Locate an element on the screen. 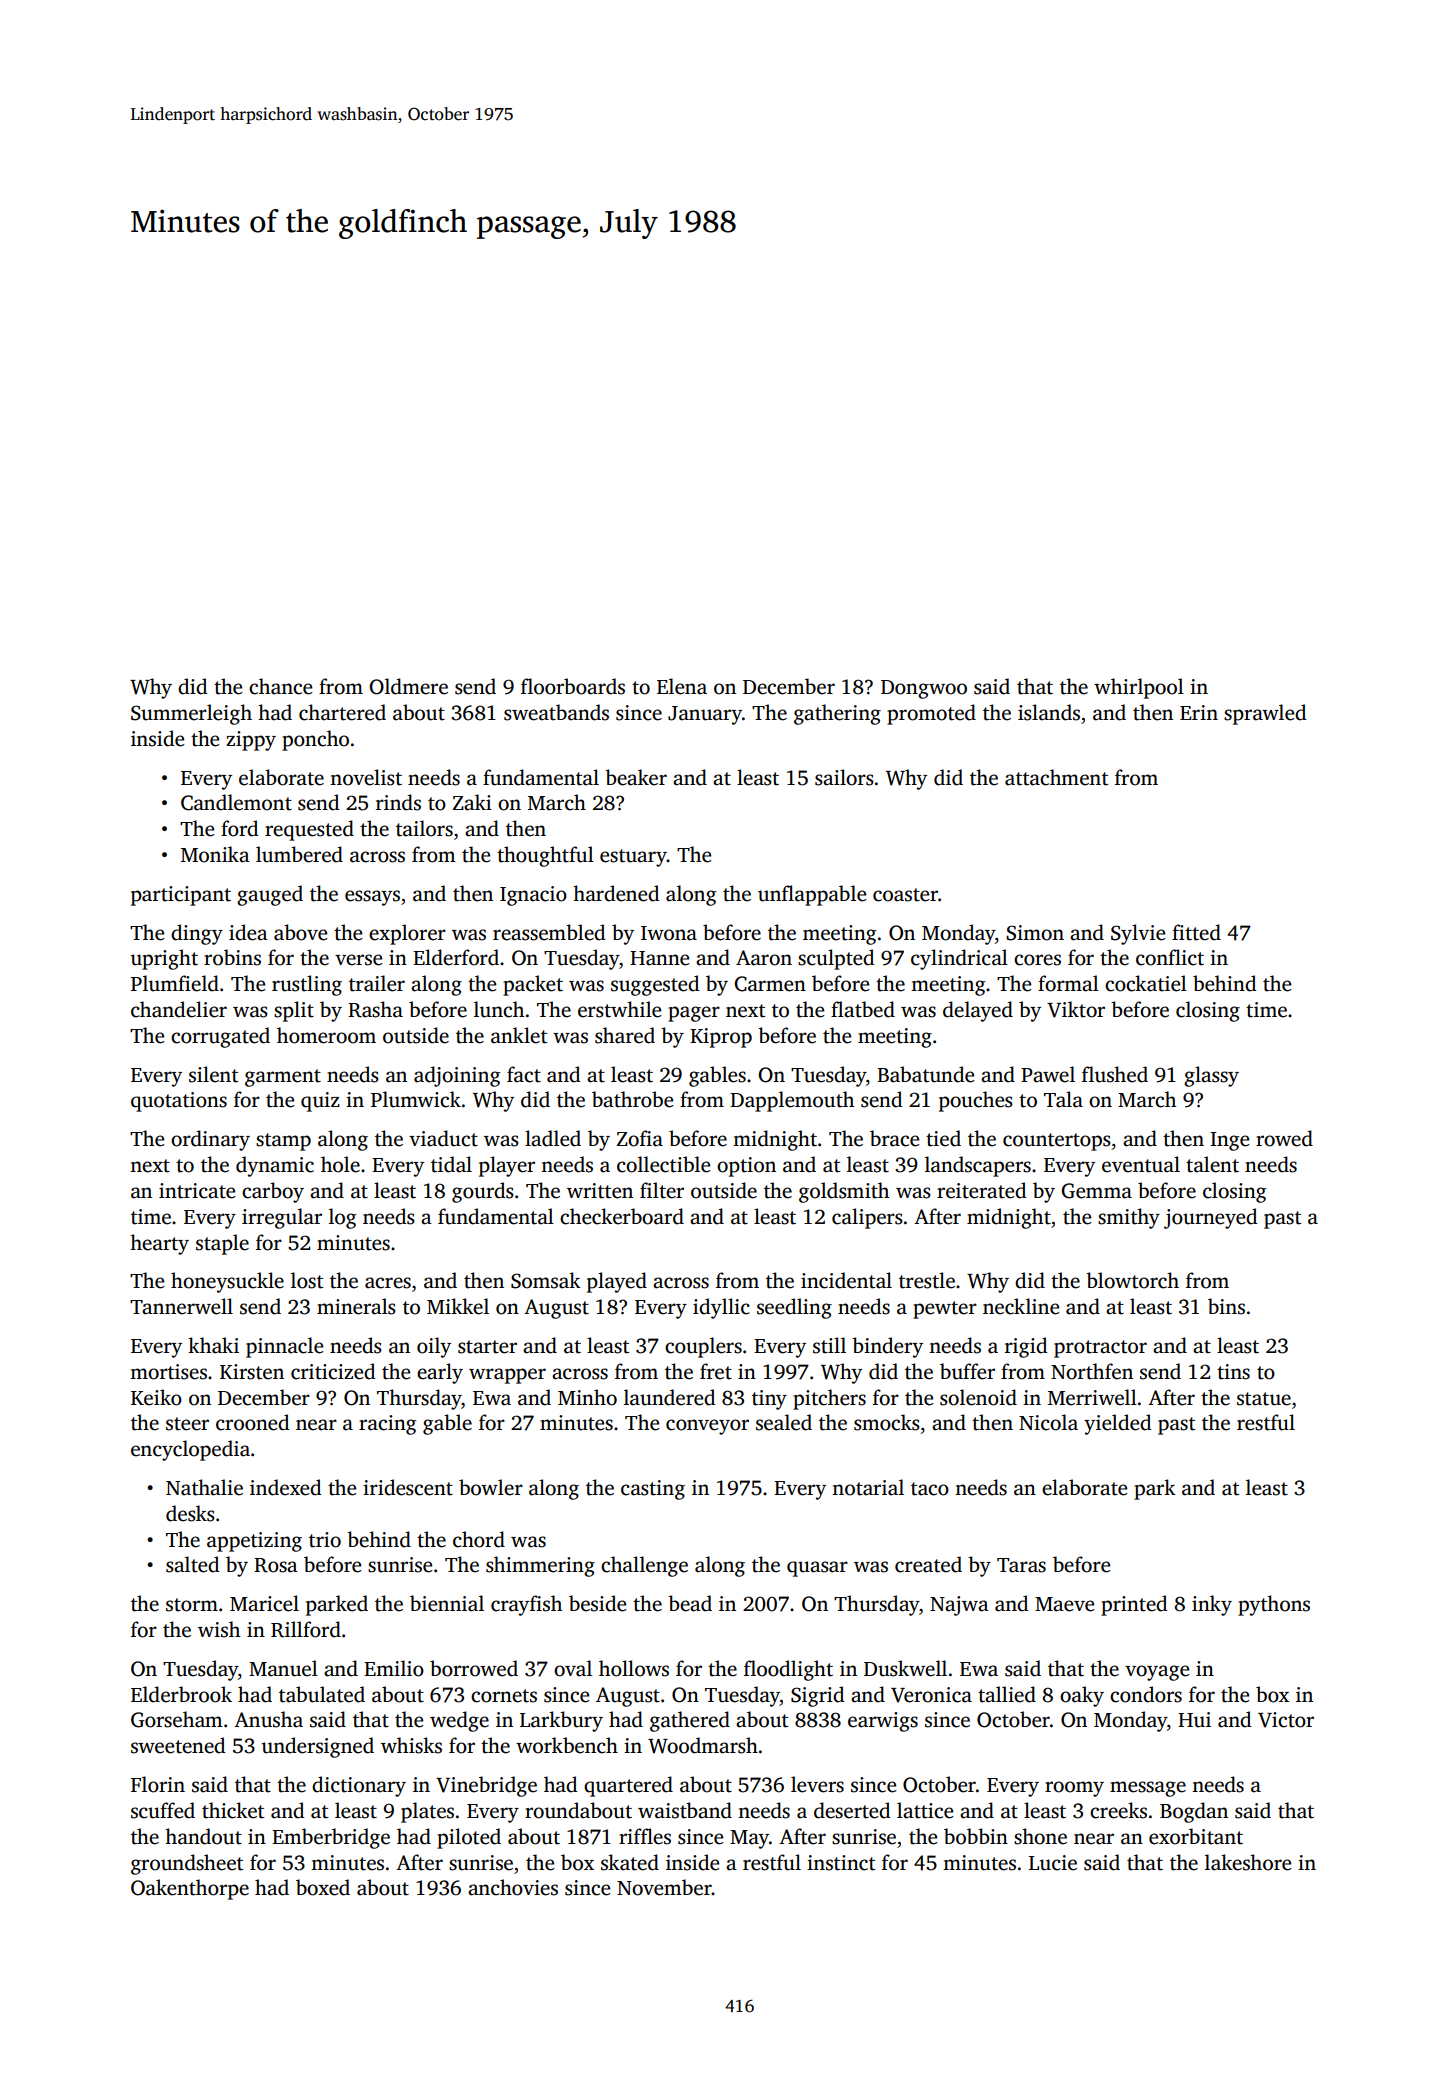  Oakenthorpe is located at coordinates (190, 1889).
